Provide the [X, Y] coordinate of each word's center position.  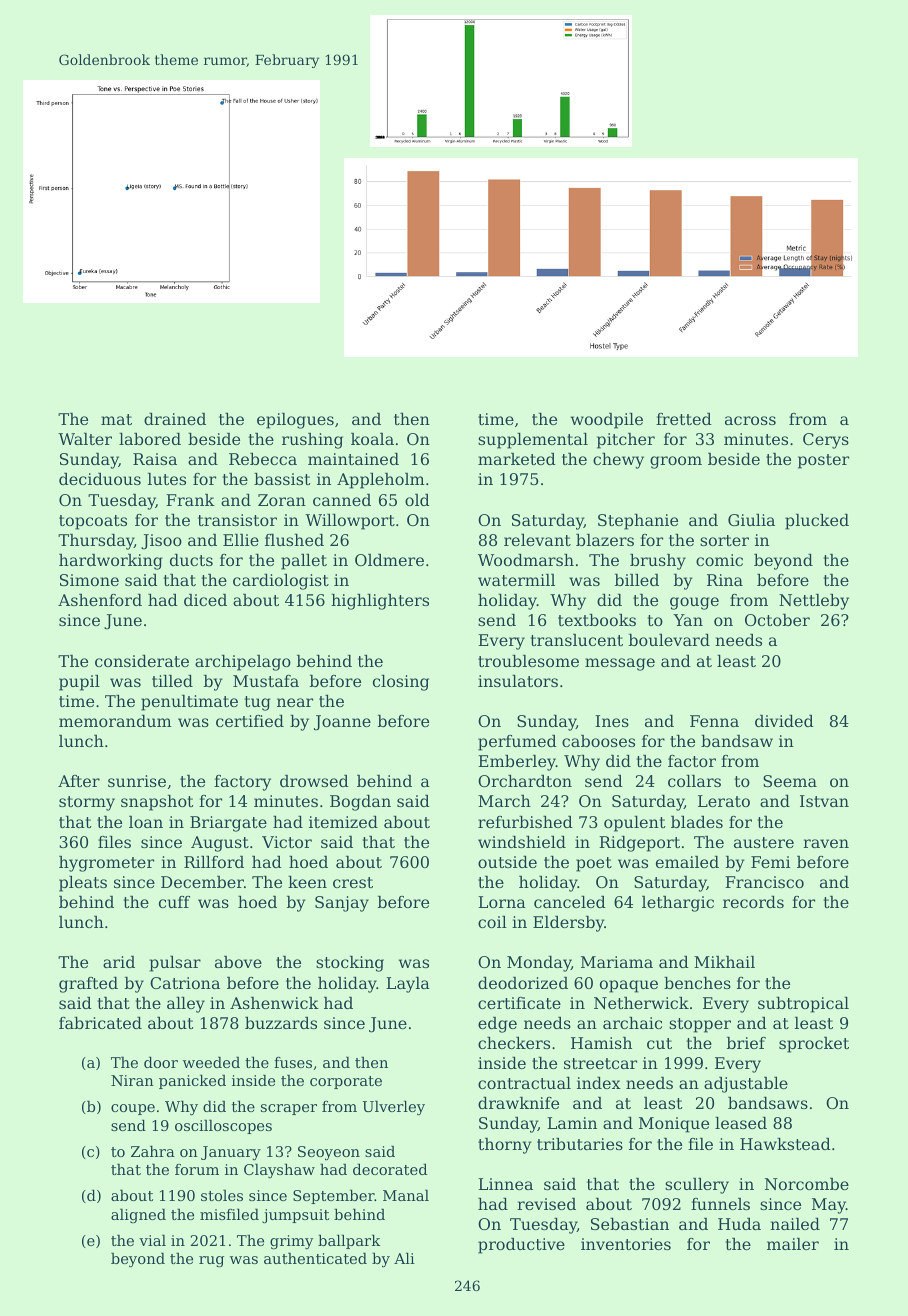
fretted [684, 419]
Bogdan [360, 803]
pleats [83, 884]
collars [694, 781]
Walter [85, 439]
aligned [138, 1215]
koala [372, 439]
